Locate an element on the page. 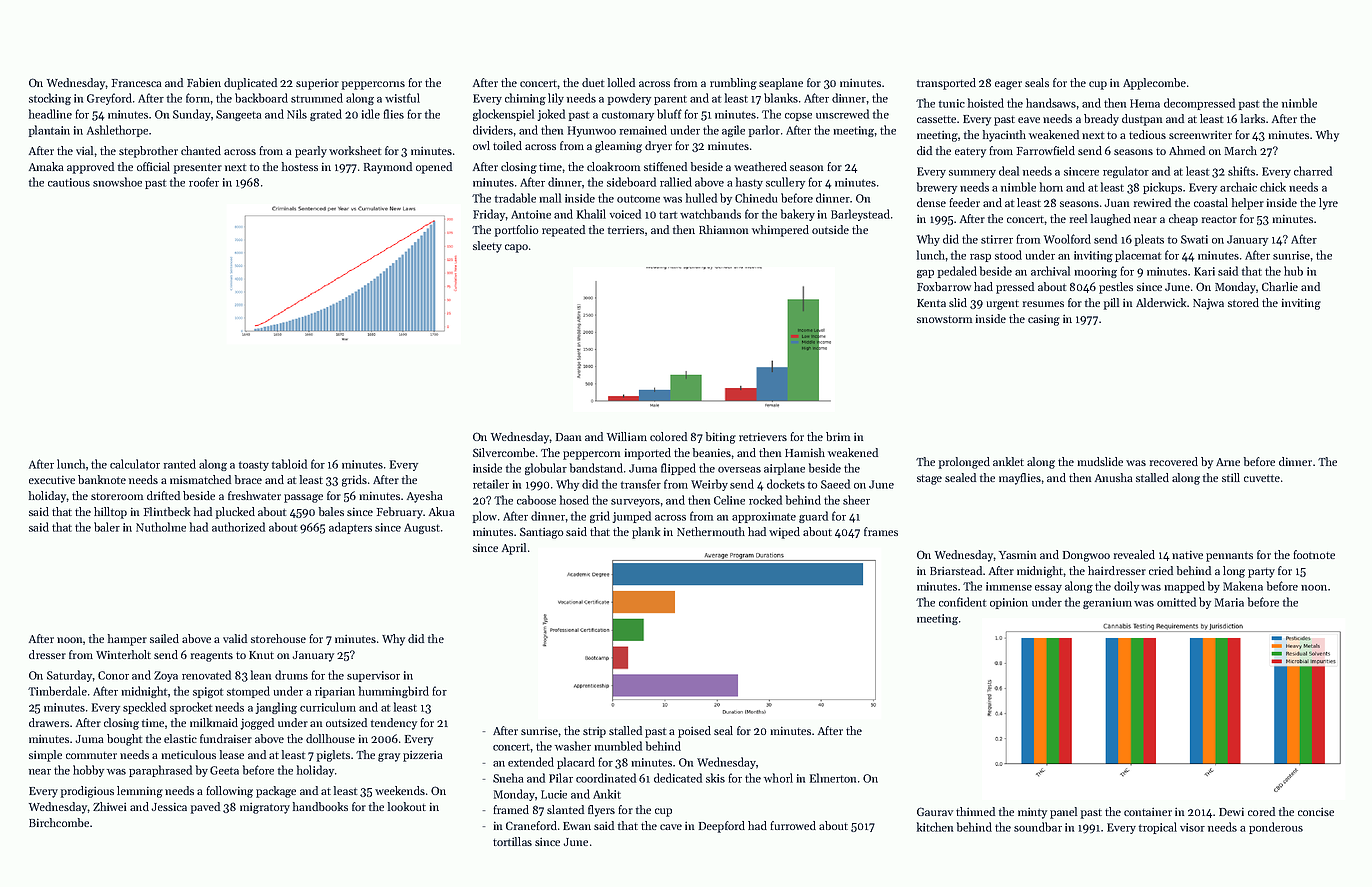 The image size is (1372, 887). superior is located at coordinates (317, 84).
